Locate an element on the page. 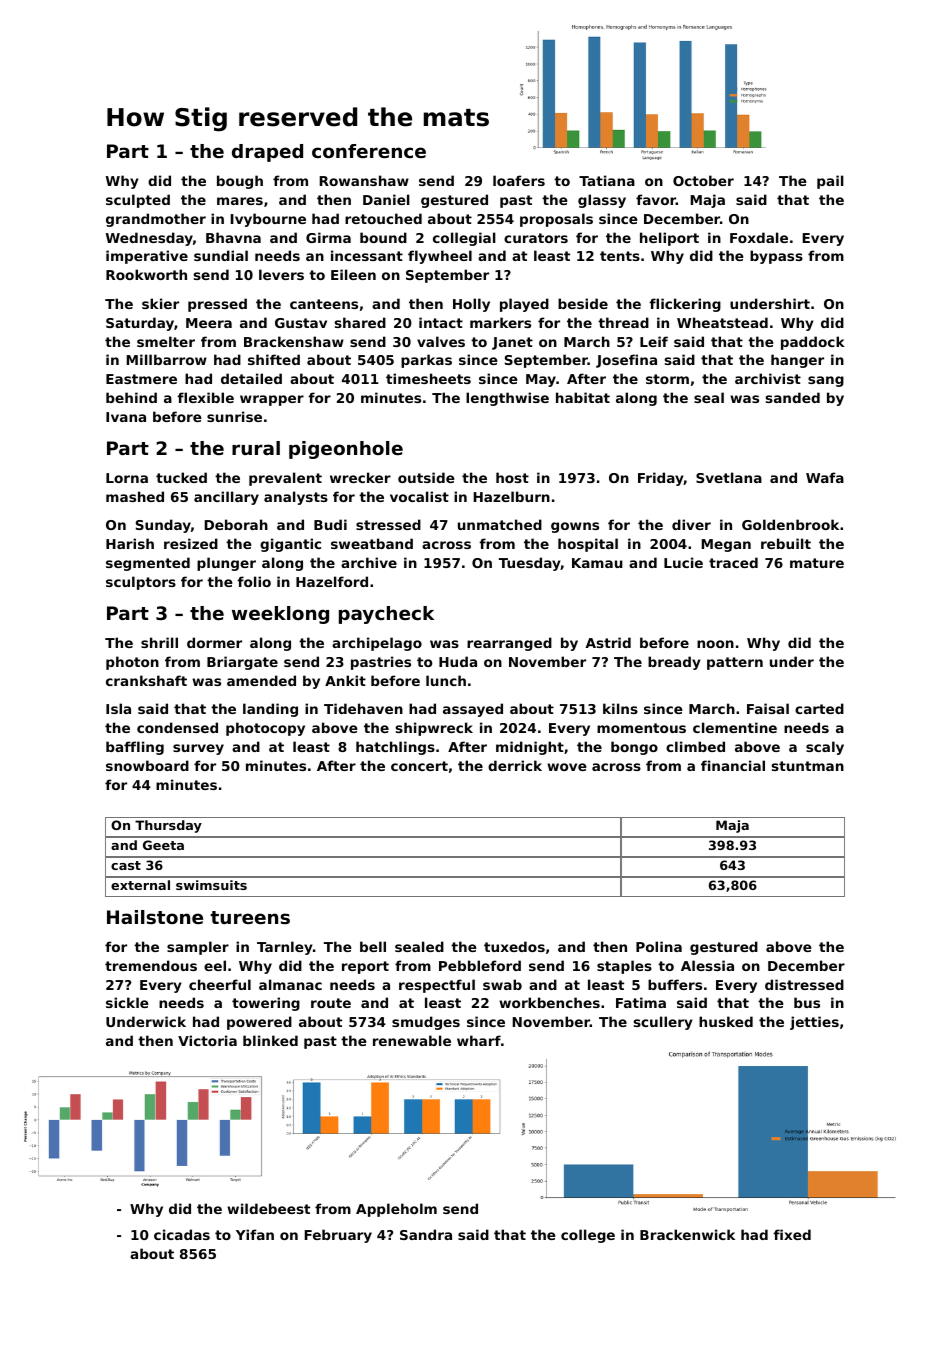 This page has height=1349, width=950. scullery is located at coordinates (663, 1023).
